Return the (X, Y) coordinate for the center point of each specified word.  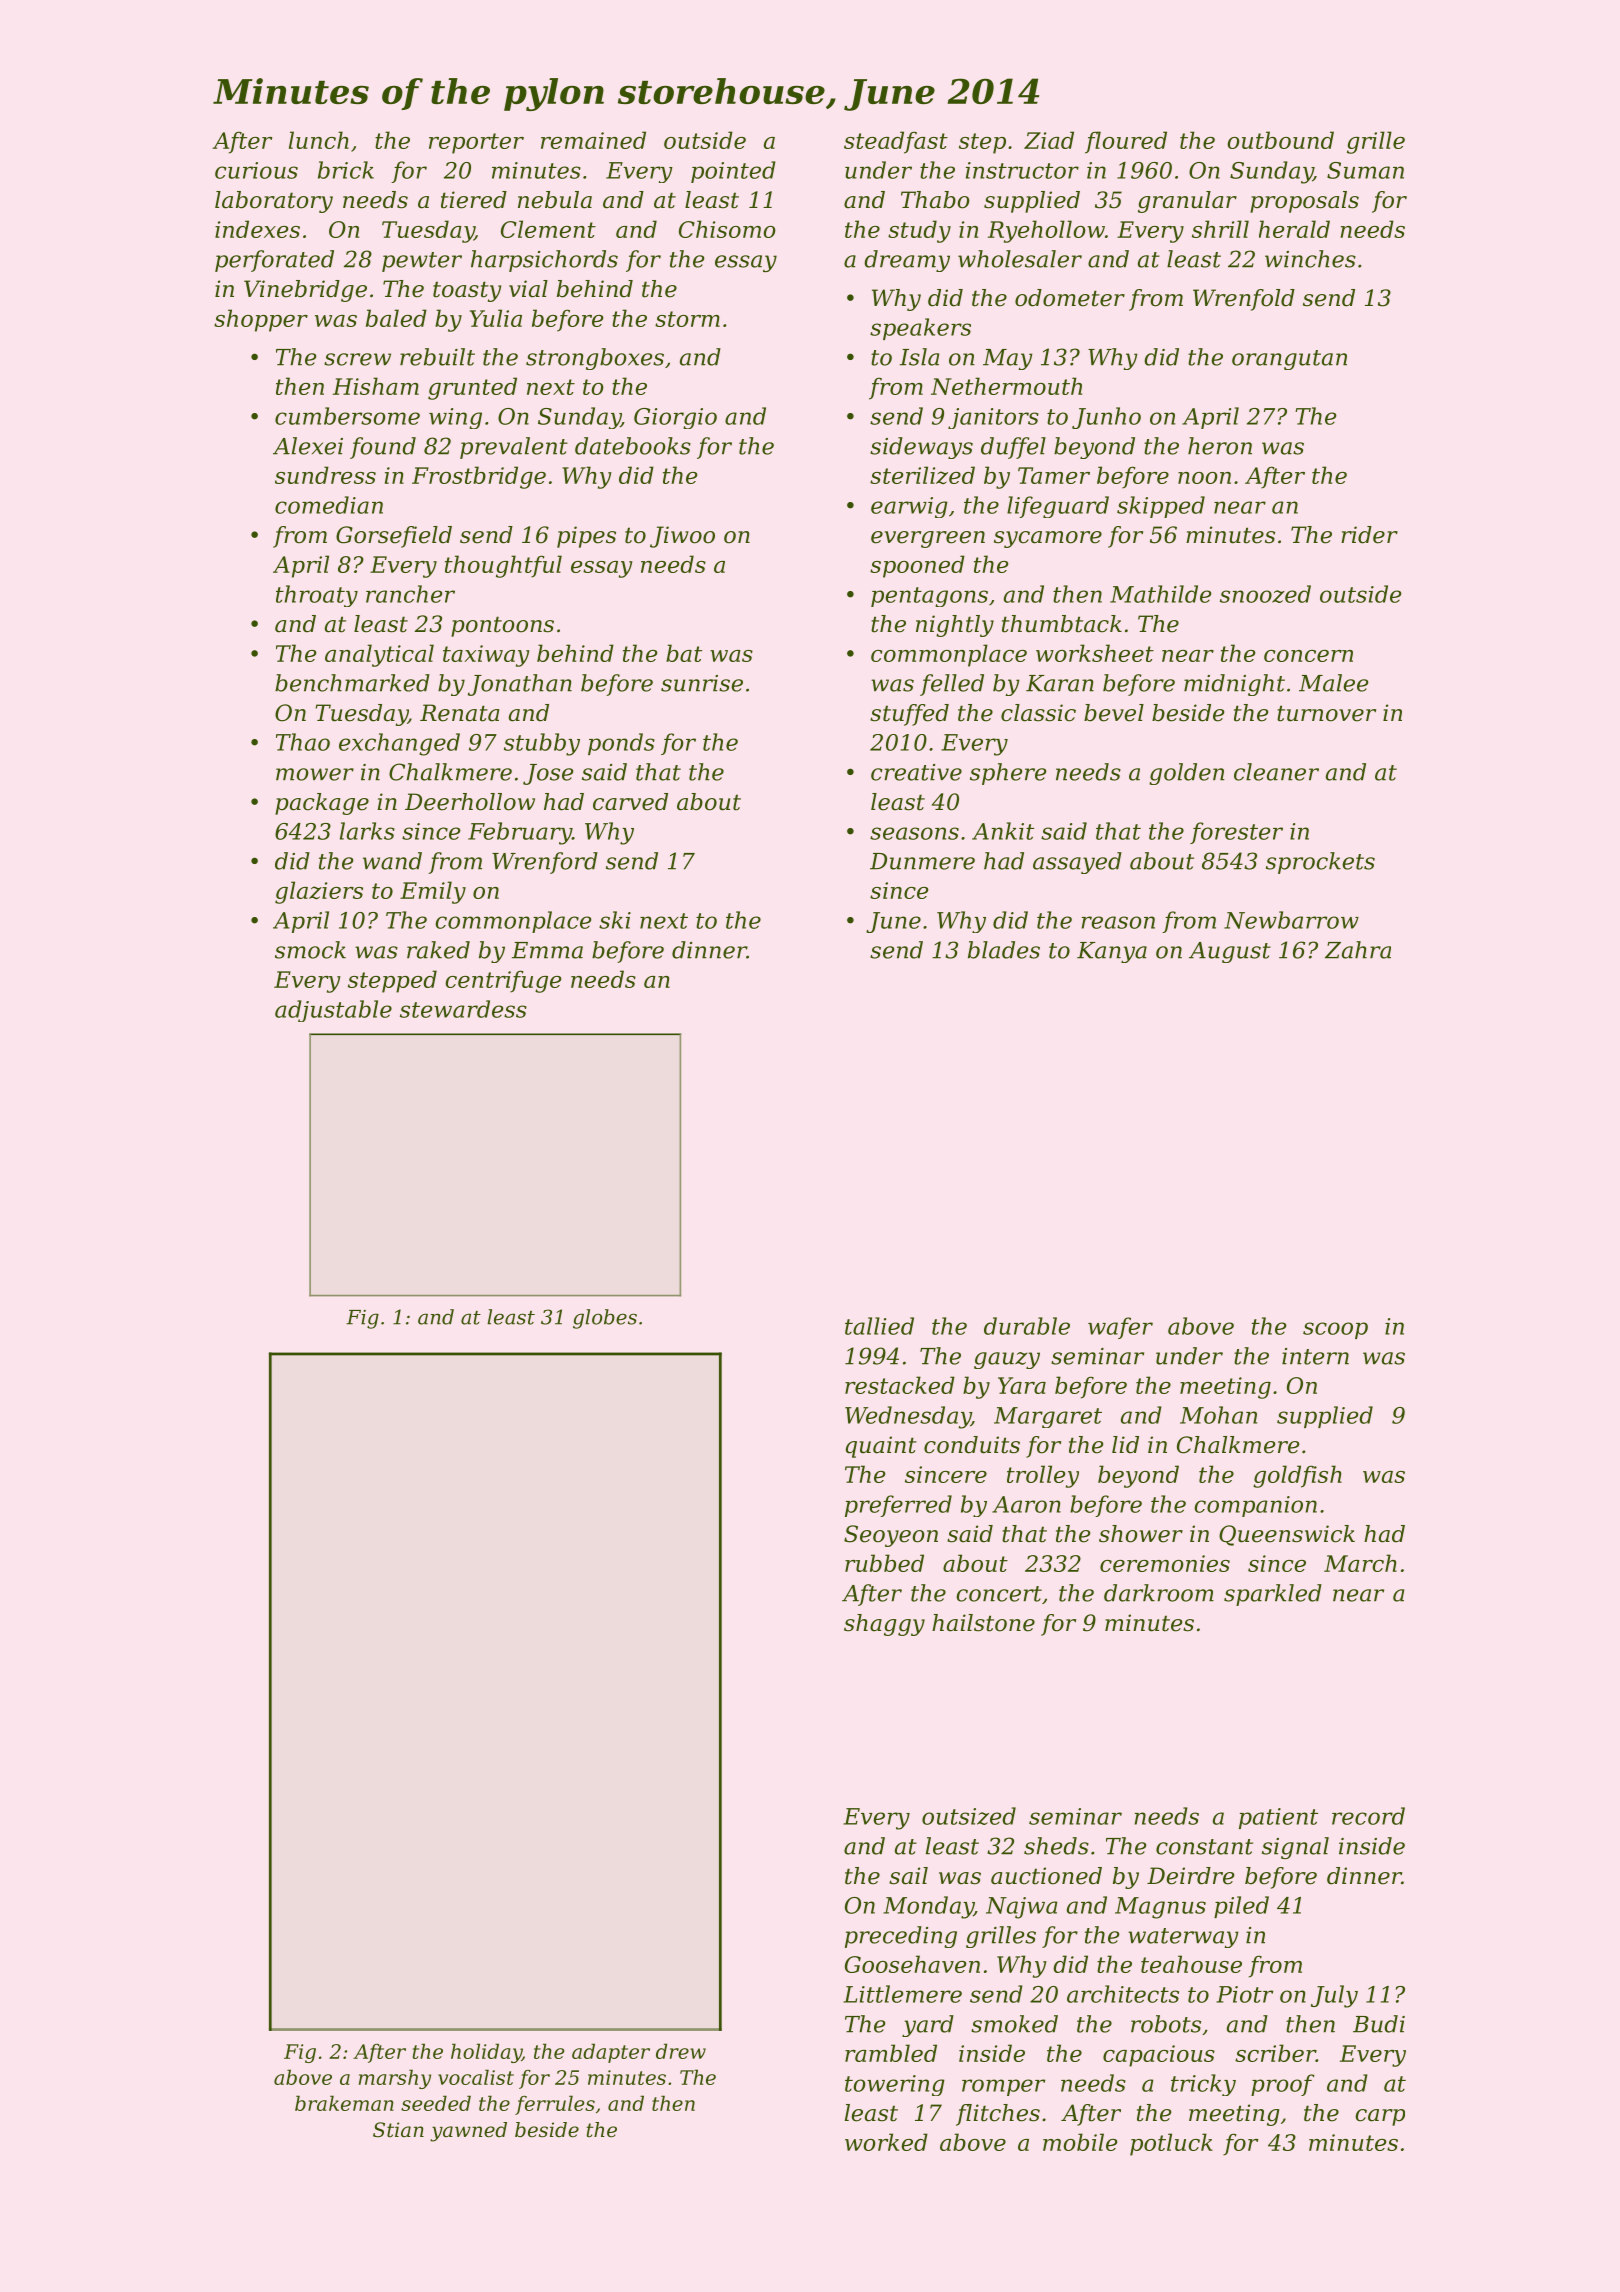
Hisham (376, 386)
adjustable (333, 1011)
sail (908, 1876)
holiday (486, 2053)
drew (681, 2051)
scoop (1335, 1330)
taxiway (486, 656)
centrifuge (503, 981)
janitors (993, 418)
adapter (611, 2053)
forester (1236, 833)
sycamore (1048, 539)
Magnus (1160, 1908)
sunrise (702, 683)
